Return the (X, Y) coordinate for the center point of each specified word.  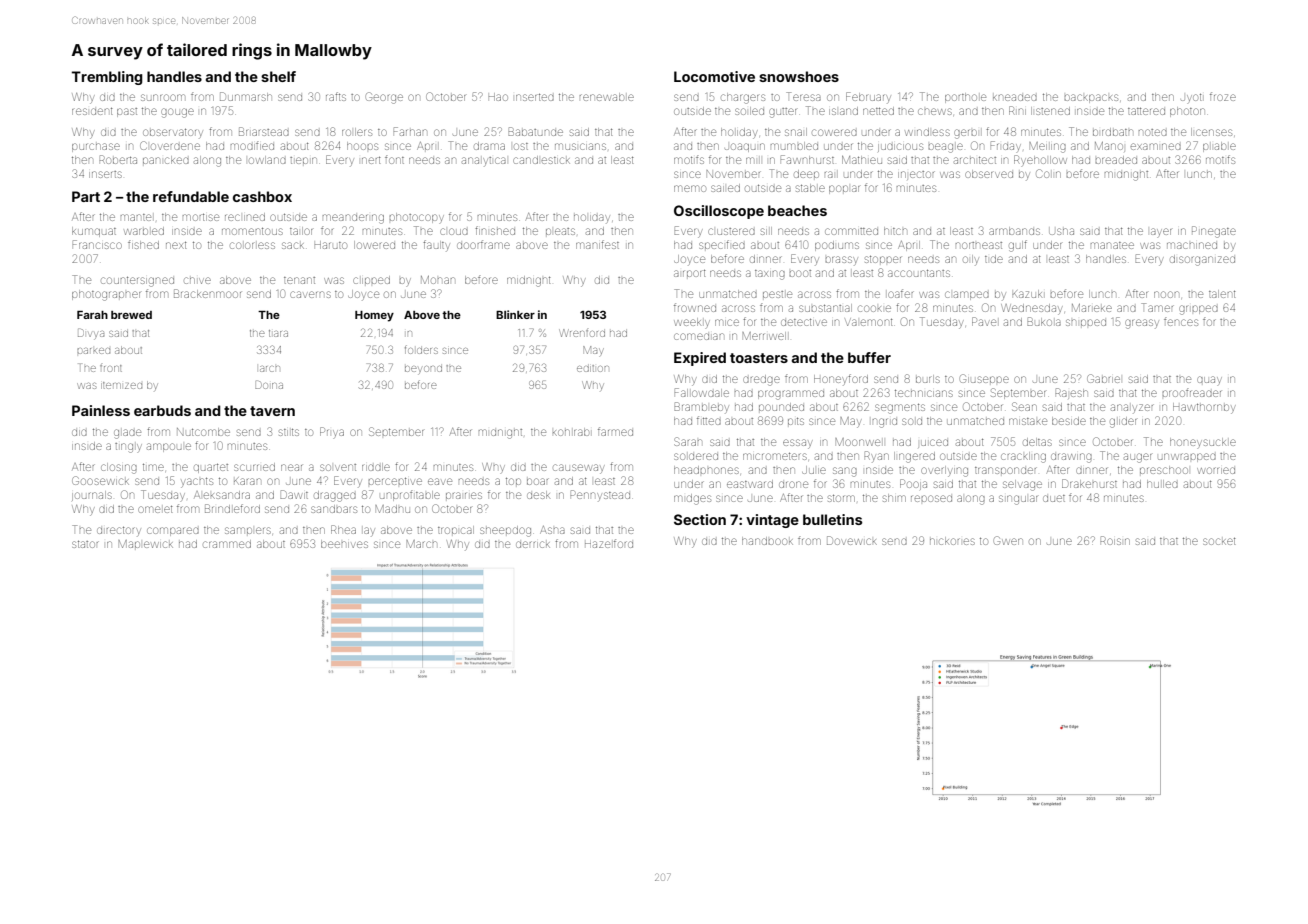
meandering (353, 219)
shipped (1086, 322)
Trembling (107, 78)
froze (1223, 96)
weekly (692, 322)
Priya (332, 432)
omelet (155, 509)
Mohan (438, 280)
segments (900, 409)
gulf (1018, 246)
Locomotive (714, 76)
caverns (310, 294)
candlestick (541, 160)
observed (989, 174)
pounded (781, 407)
